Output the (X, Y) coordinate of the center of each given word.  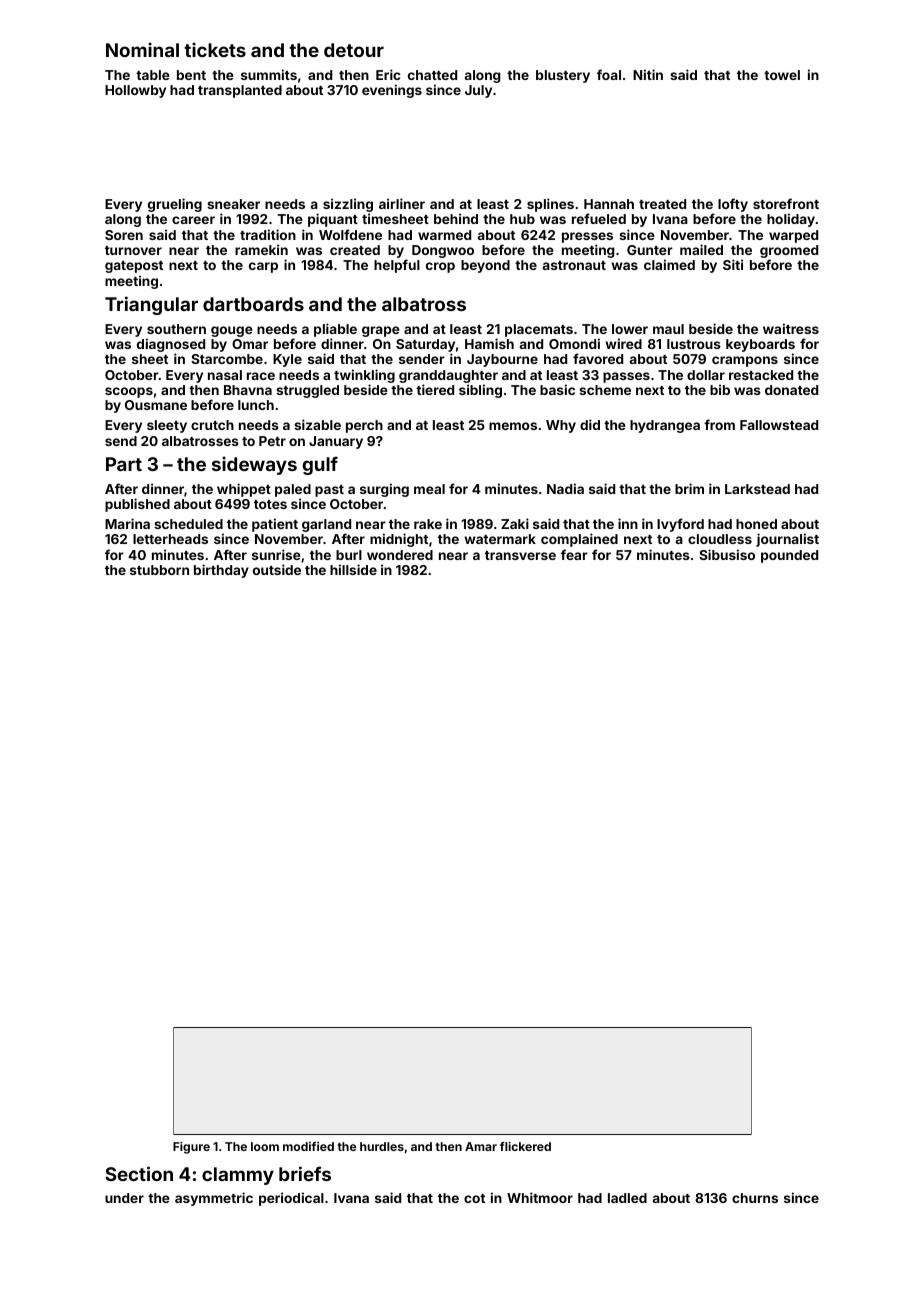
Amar (481, 1146)
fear (574, 554)
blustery (563, 76)
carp (263, 267)
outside (277, 569)
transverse (520, 555)
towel (782, 75)
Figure (191, 1147)
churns (755, 1198)
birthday (221, 571)
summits (269, 74)
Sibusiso (727, 554)
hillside (353, 569)
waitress (791, 328)
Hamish (489, 343)
